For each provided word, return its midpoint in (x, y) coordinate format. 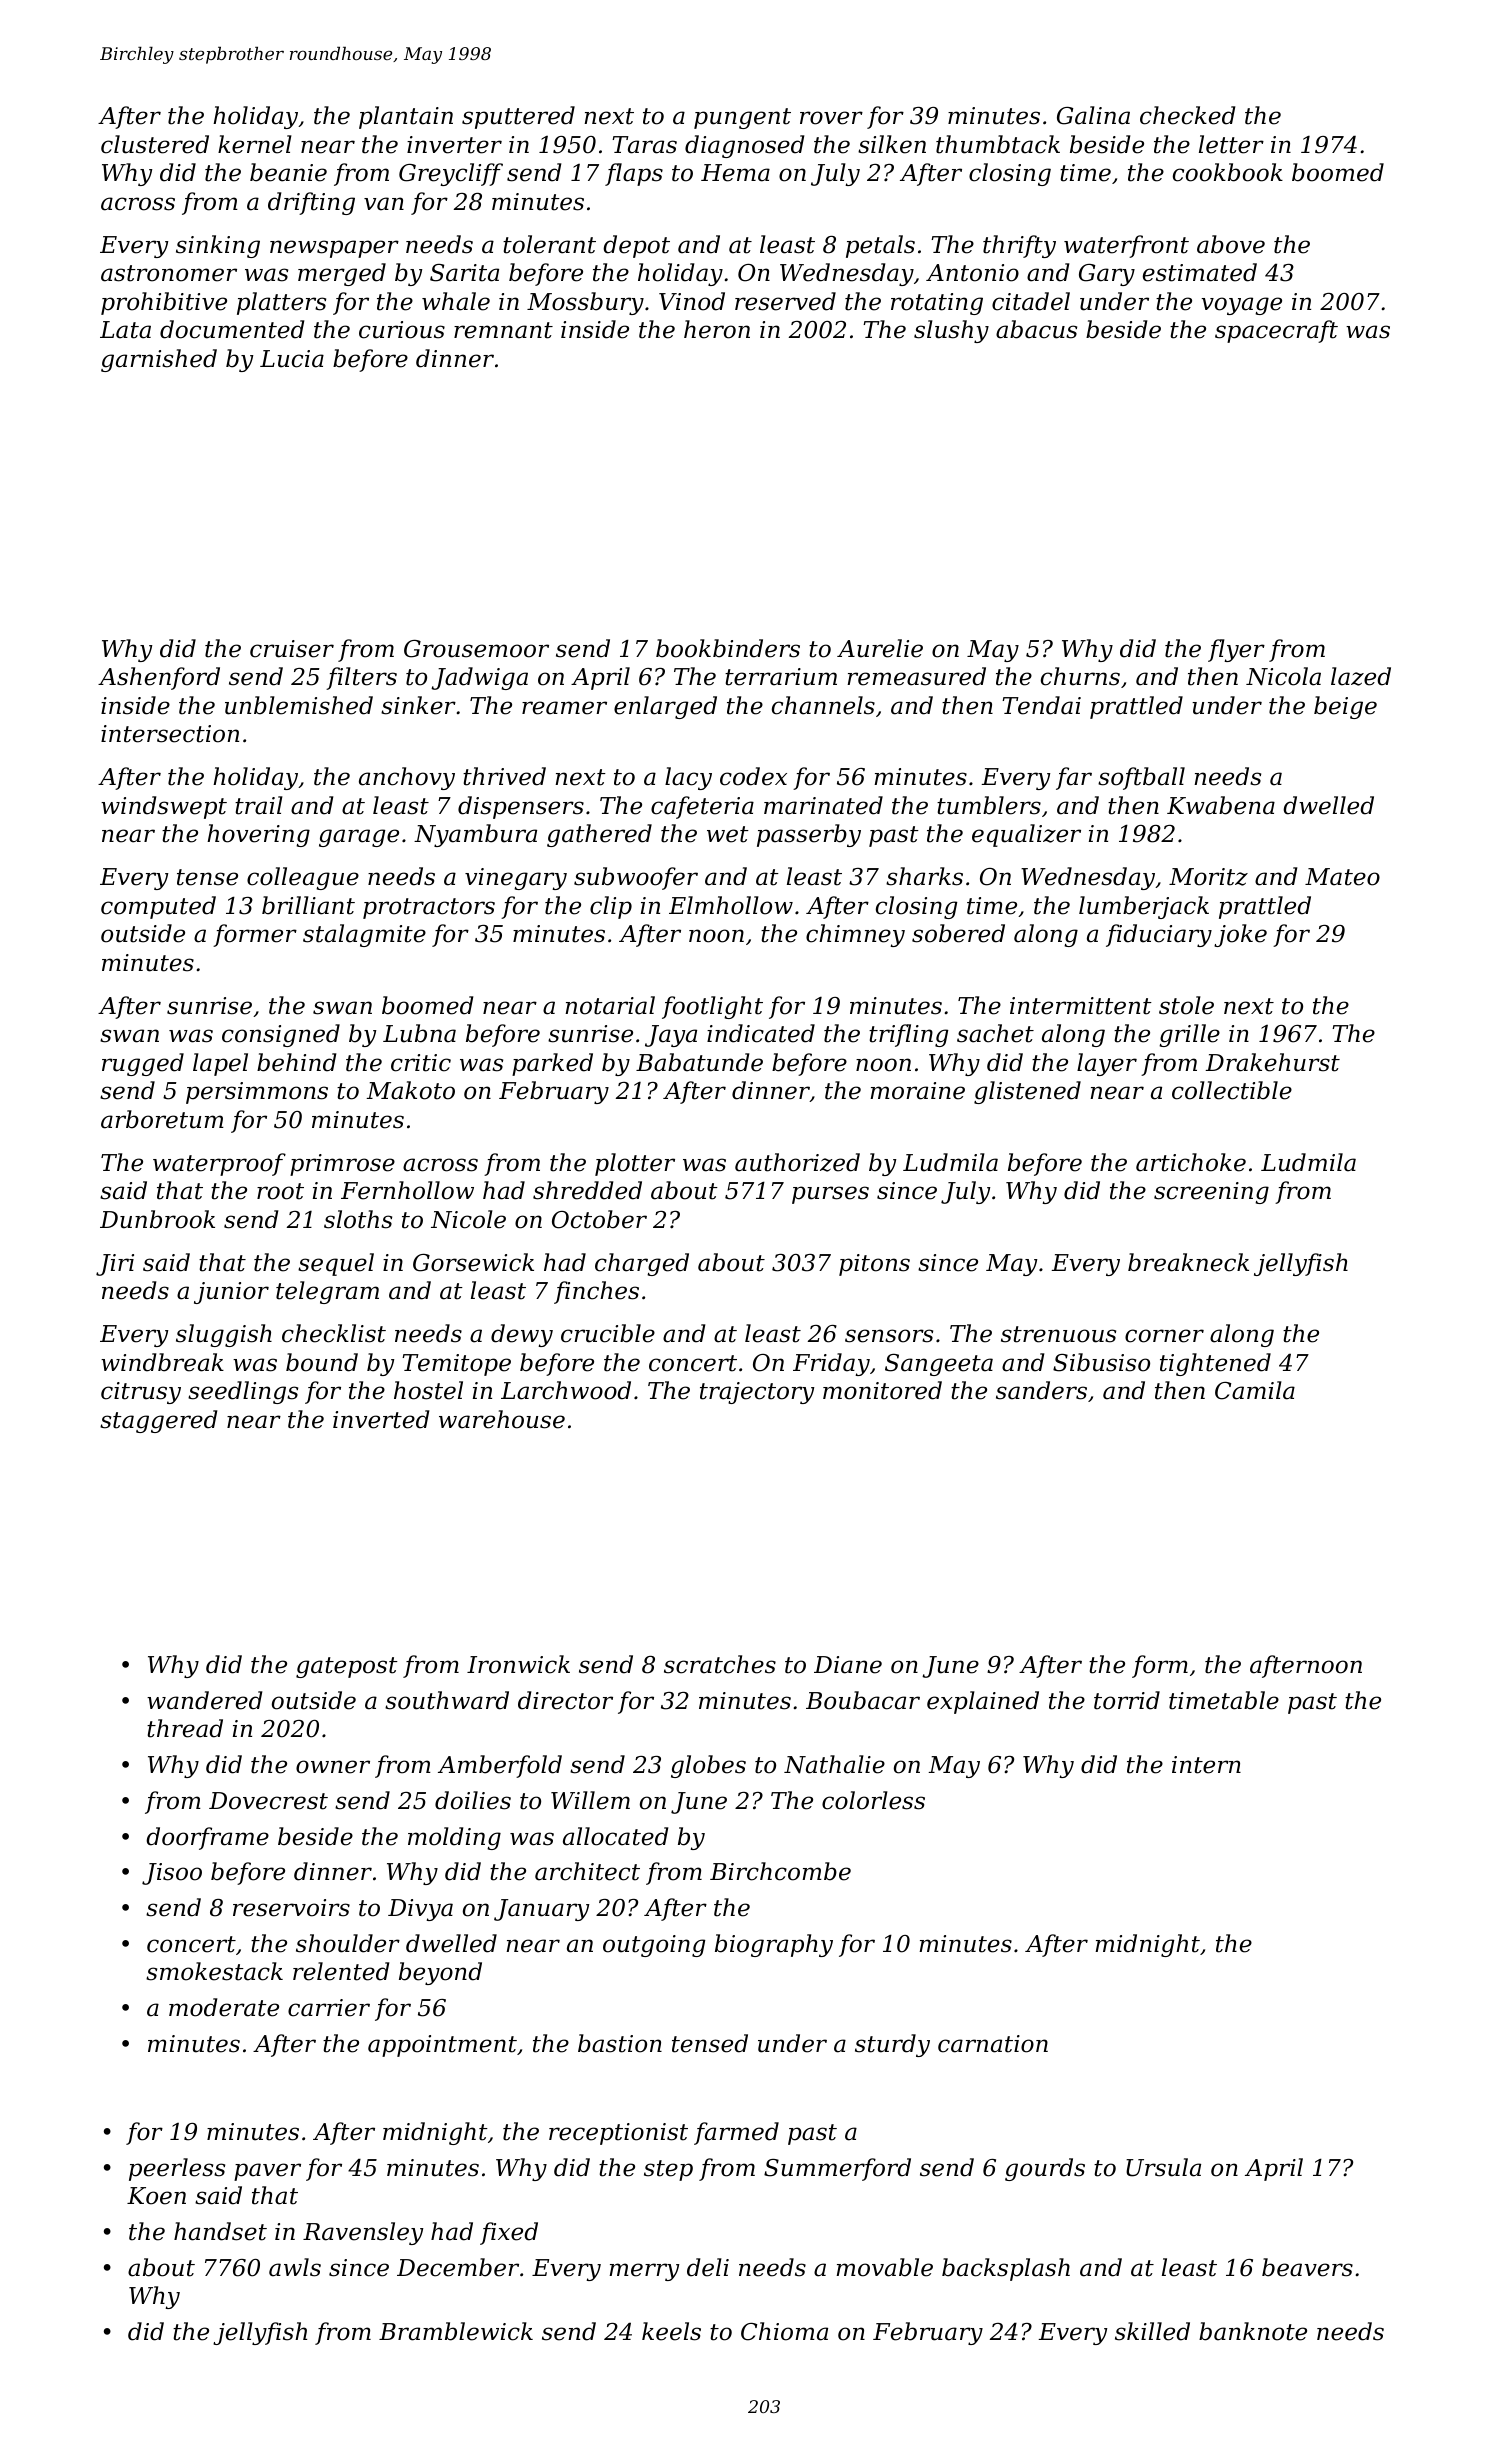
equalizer (1026, 835)
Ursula (1163, 2167)
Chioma (784, 2331)
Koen (156, 2196)
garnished (159, 360)
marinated (823, 805)
